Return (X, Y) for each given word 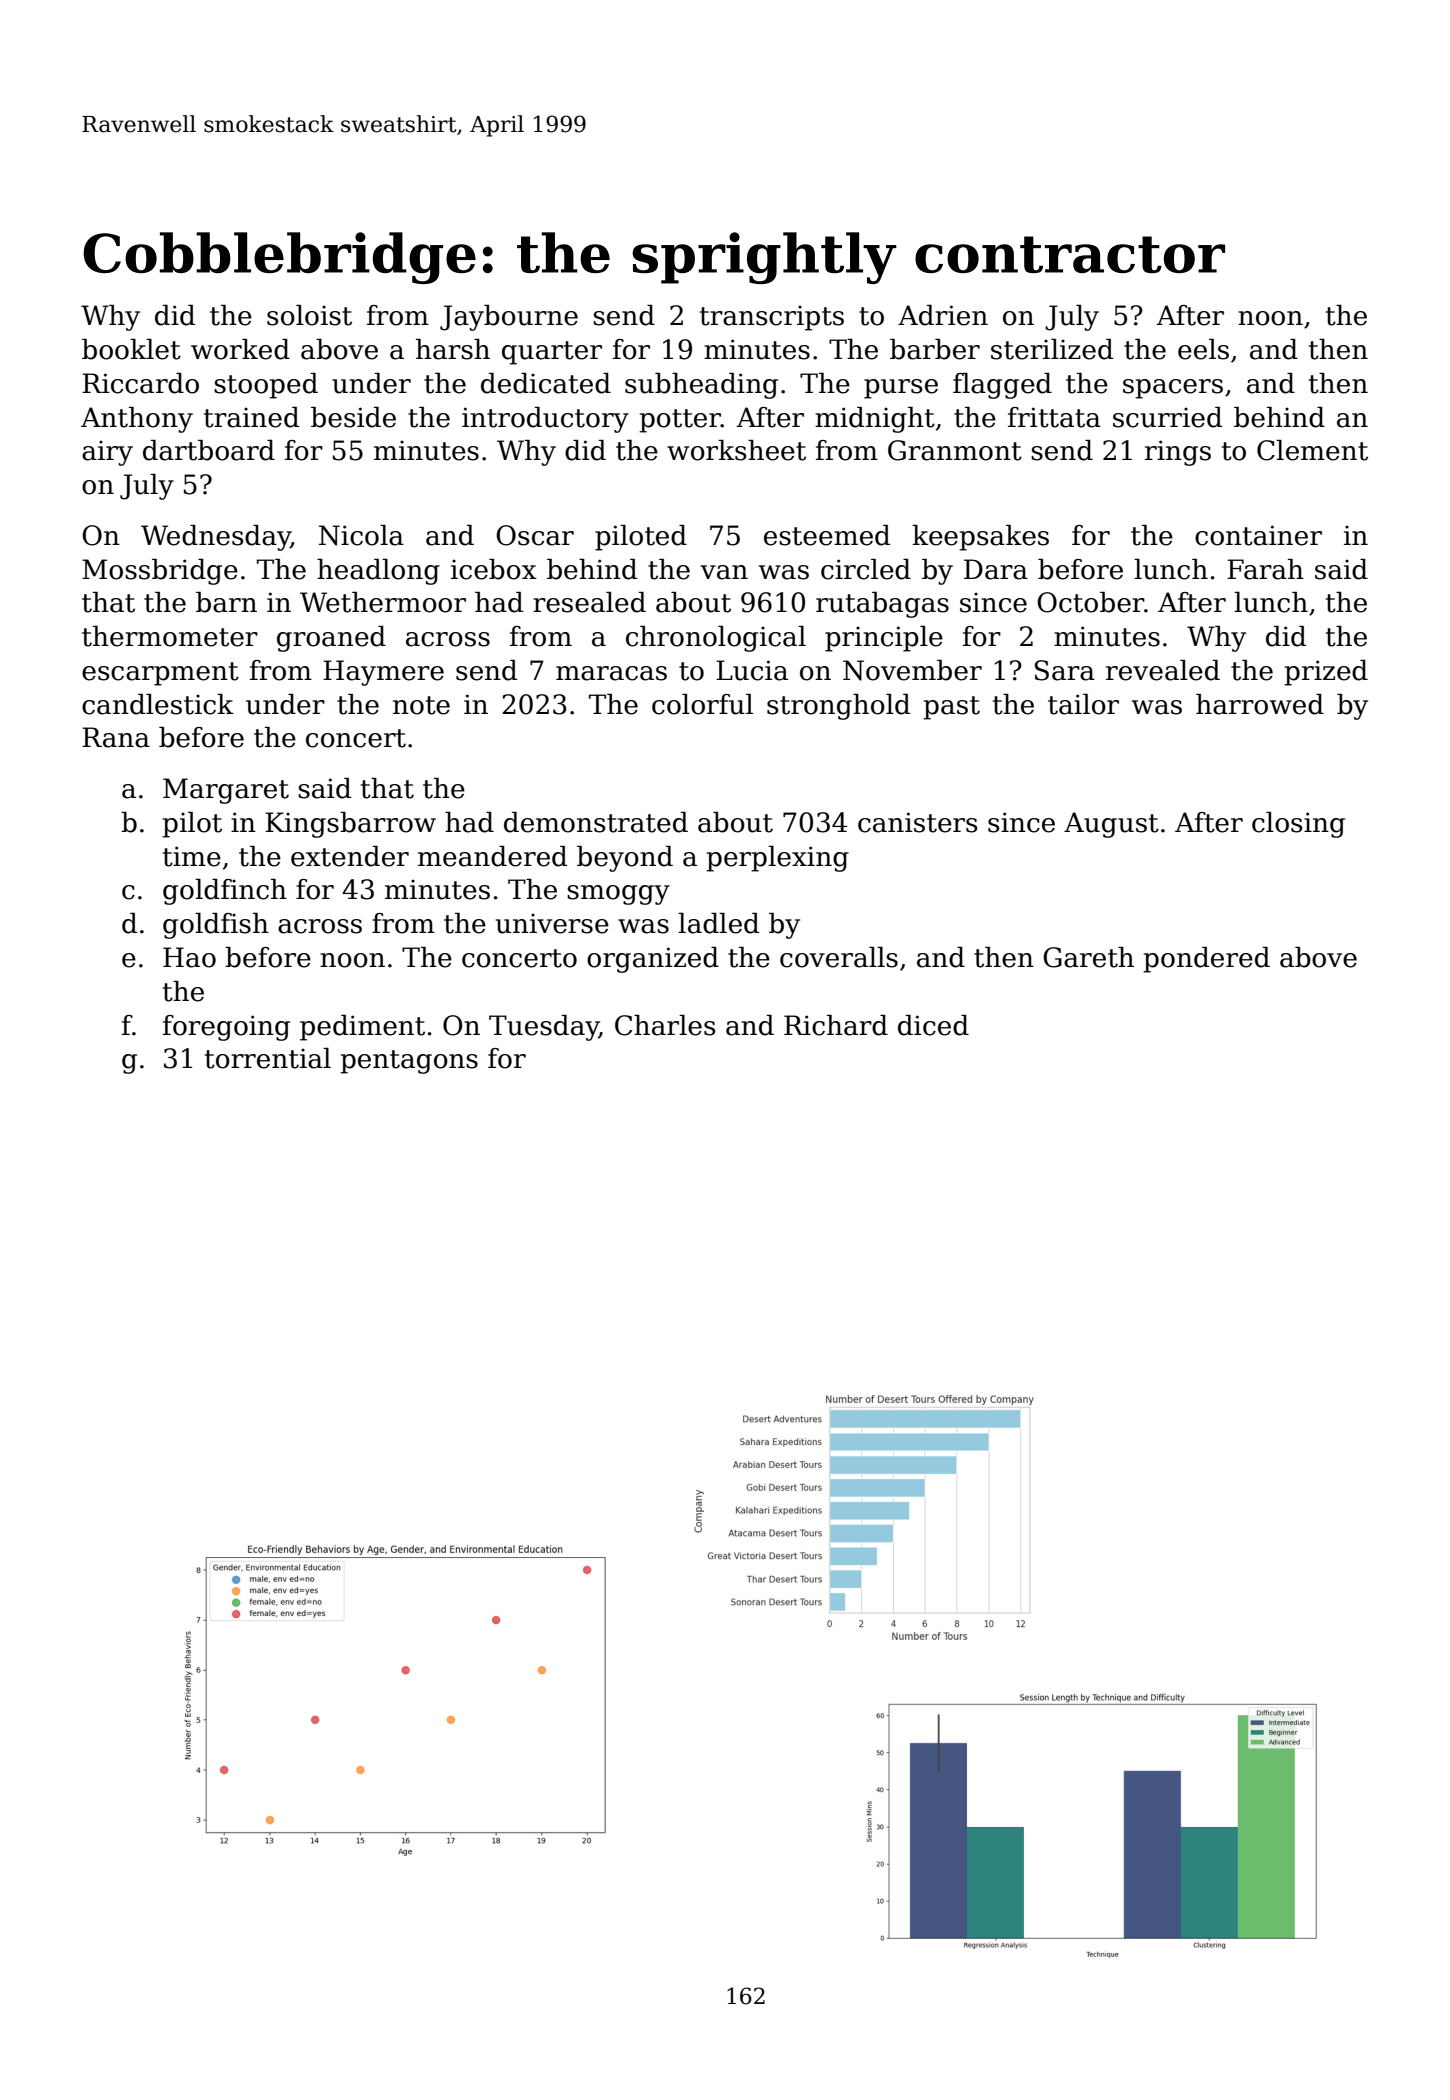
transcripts (772, 318)
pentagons (409, 1062)
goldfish (216, 926)
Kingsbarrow (350, 825)
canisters (918, 822)
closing (1298, 825)
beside (353, 417)
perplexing (777, 859)
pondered (1206, 960)
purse (901, 389)
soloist (309, 315)
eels (1203, 349)
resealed (589, 602)
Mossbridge (160, 572)
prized (1326, 673)
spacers (1173, 389)
